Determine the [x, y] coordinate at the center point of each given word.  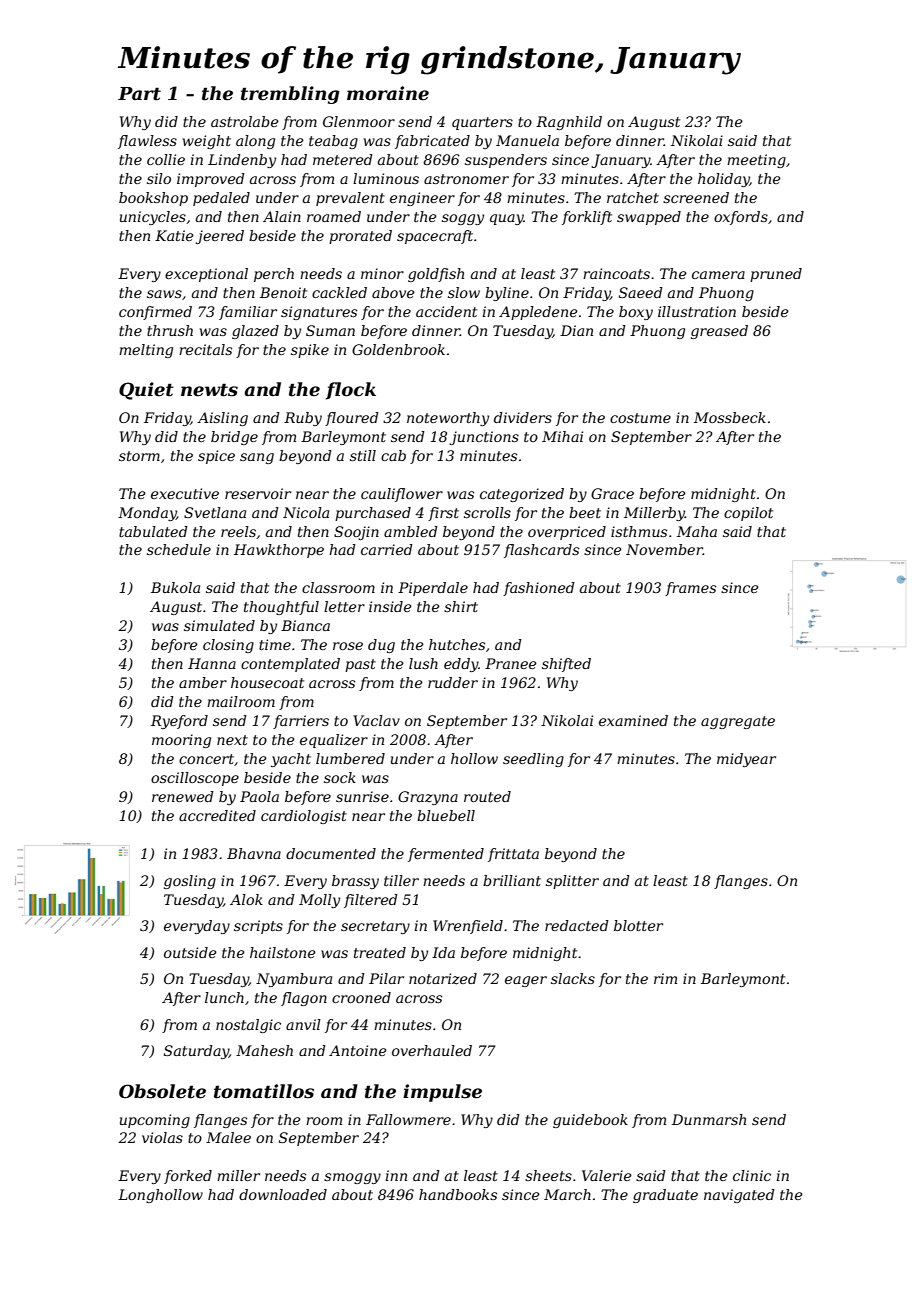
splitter [572, 882]
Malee [228, 1137]
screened [696, 197]
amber [203, 682]
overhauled [432, 1050]
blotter [638, 925]
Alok [246, 899]
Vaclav [376, 720]
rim [665, 978]
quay [507, 219]
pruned [776, 275]
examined [633, 720]
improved [211, 180]
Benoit [283, 292]
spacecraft [435, 237]
